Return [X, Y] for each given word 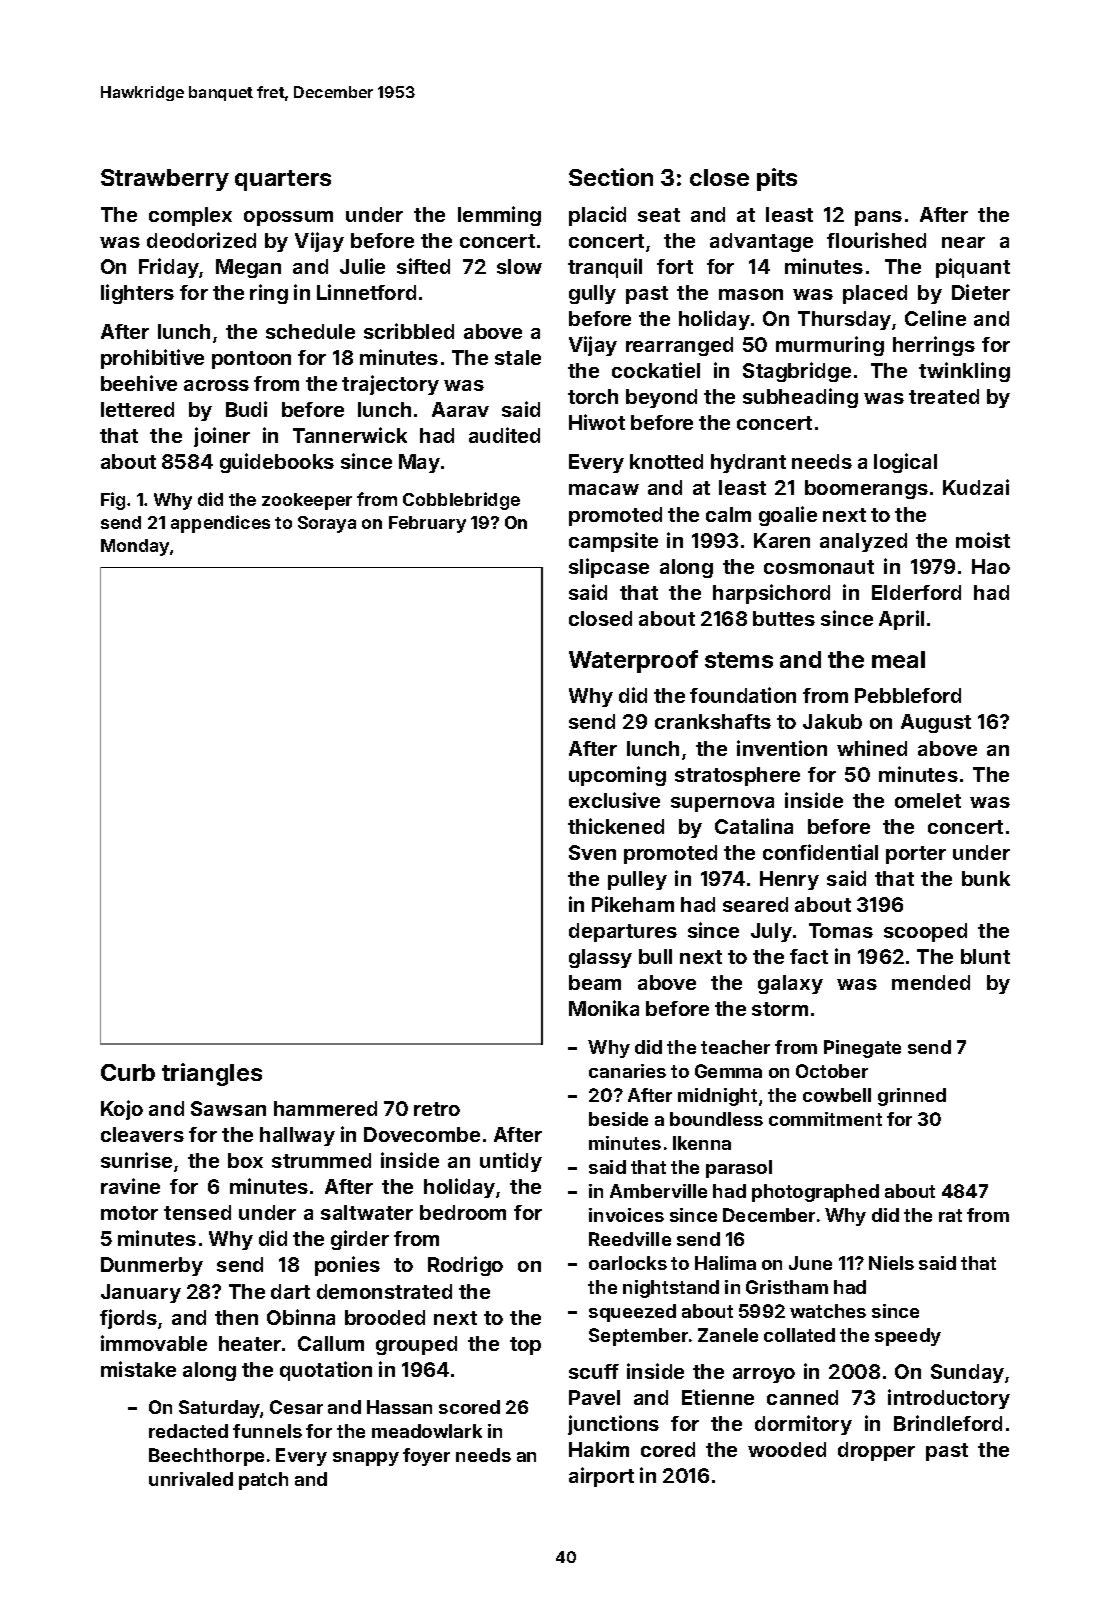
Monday [136, 547]
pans [878, 218]
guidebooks [277, 463]
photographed [815, 1193]
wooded [787, 1449]
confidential [820, 852]
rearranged [679, 346]
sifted [423, 266]
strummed [321, 1160]
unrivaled [191, 1479]
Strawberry [165, 180]
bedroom [463, 1212]
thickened [616, 826]
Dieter [981, 292]
